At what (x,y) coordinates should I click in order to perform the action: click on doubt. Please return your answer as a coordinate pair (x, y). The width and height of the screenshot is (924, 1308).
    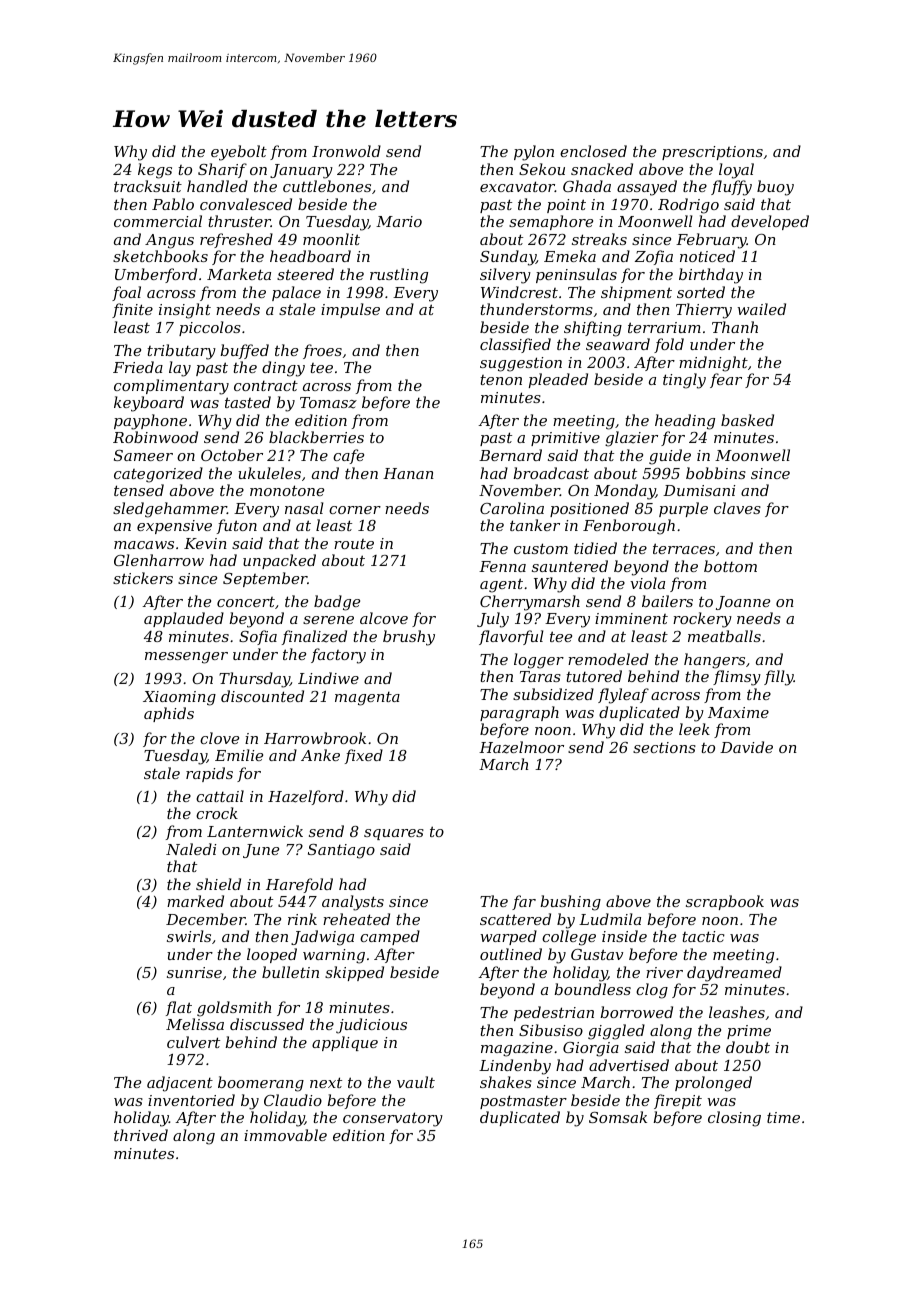
    Looking at the image, I should click on (748, 1047).
